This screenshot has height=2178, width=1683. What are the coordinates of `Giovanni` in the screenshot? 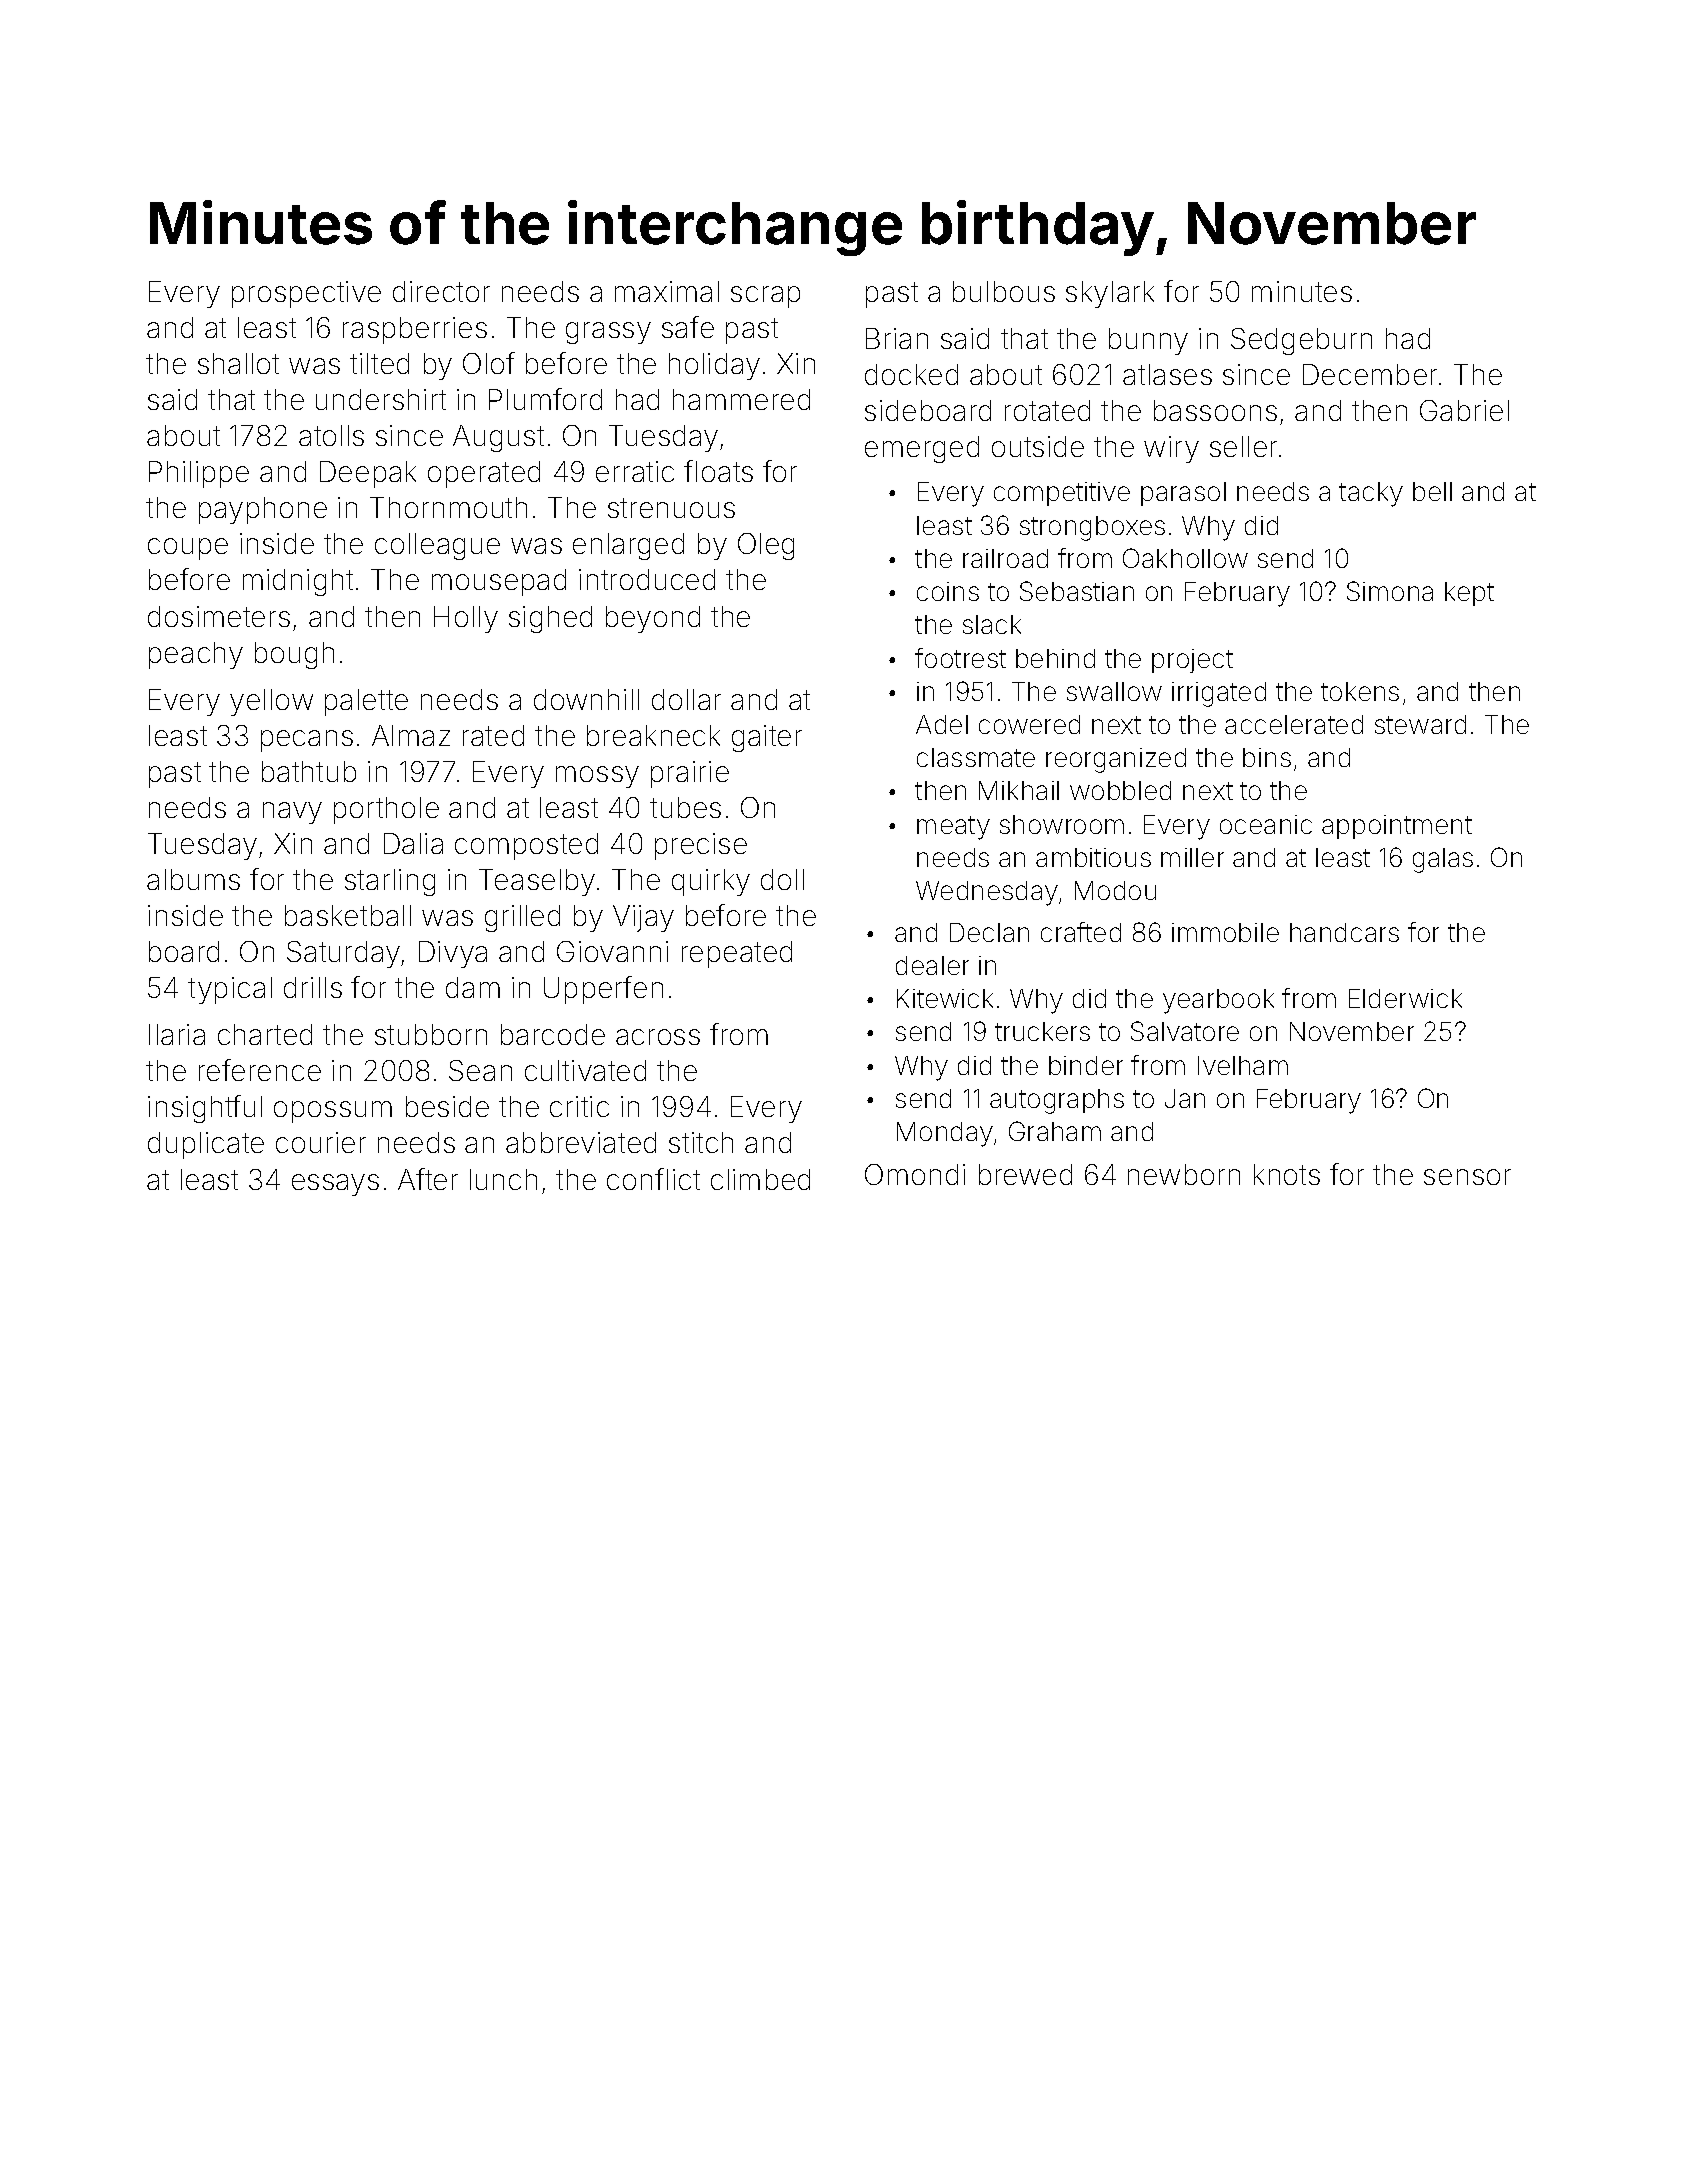 It's located at (612, 951).
